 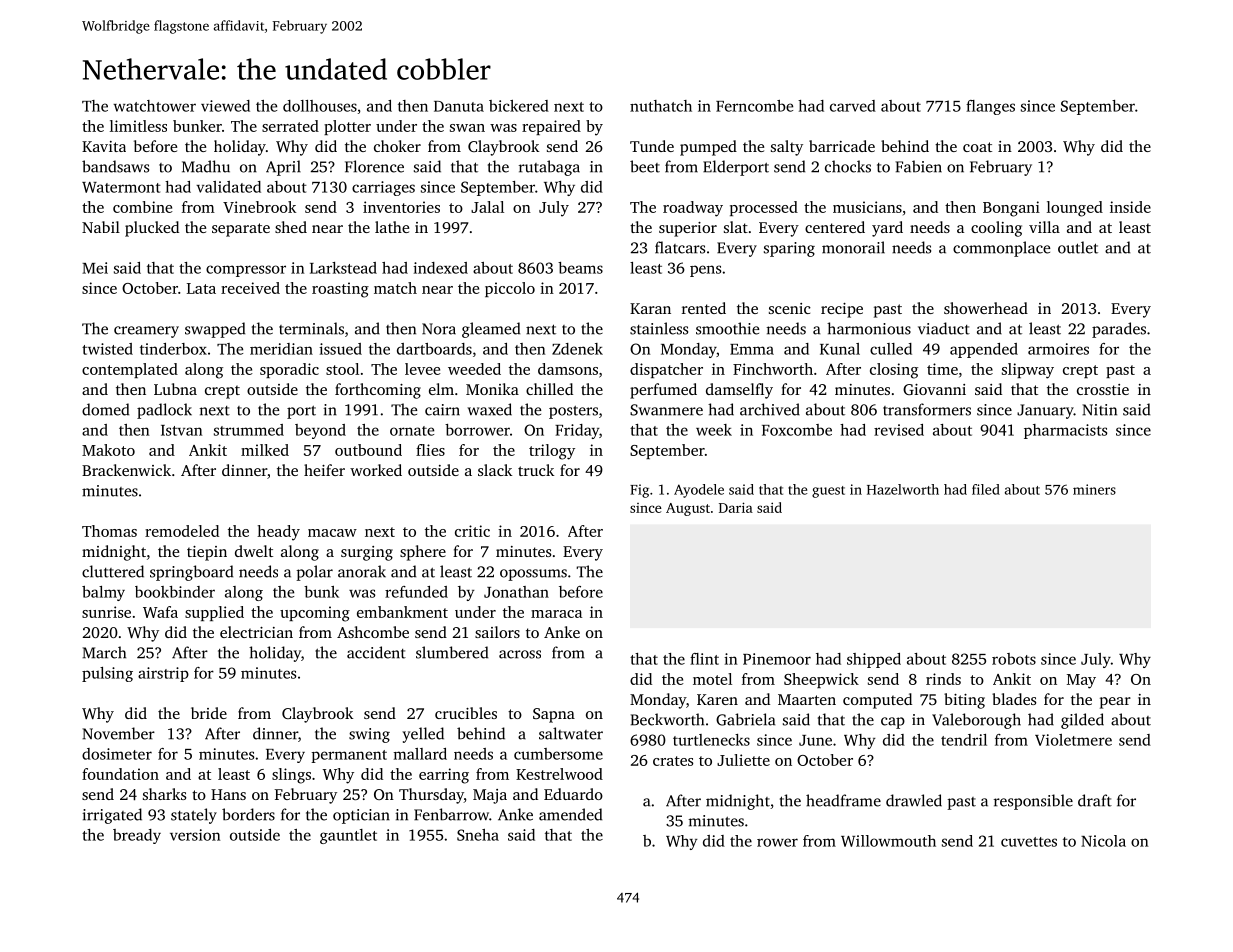 I want to click on remodeled, so click(x=182, y=531).
